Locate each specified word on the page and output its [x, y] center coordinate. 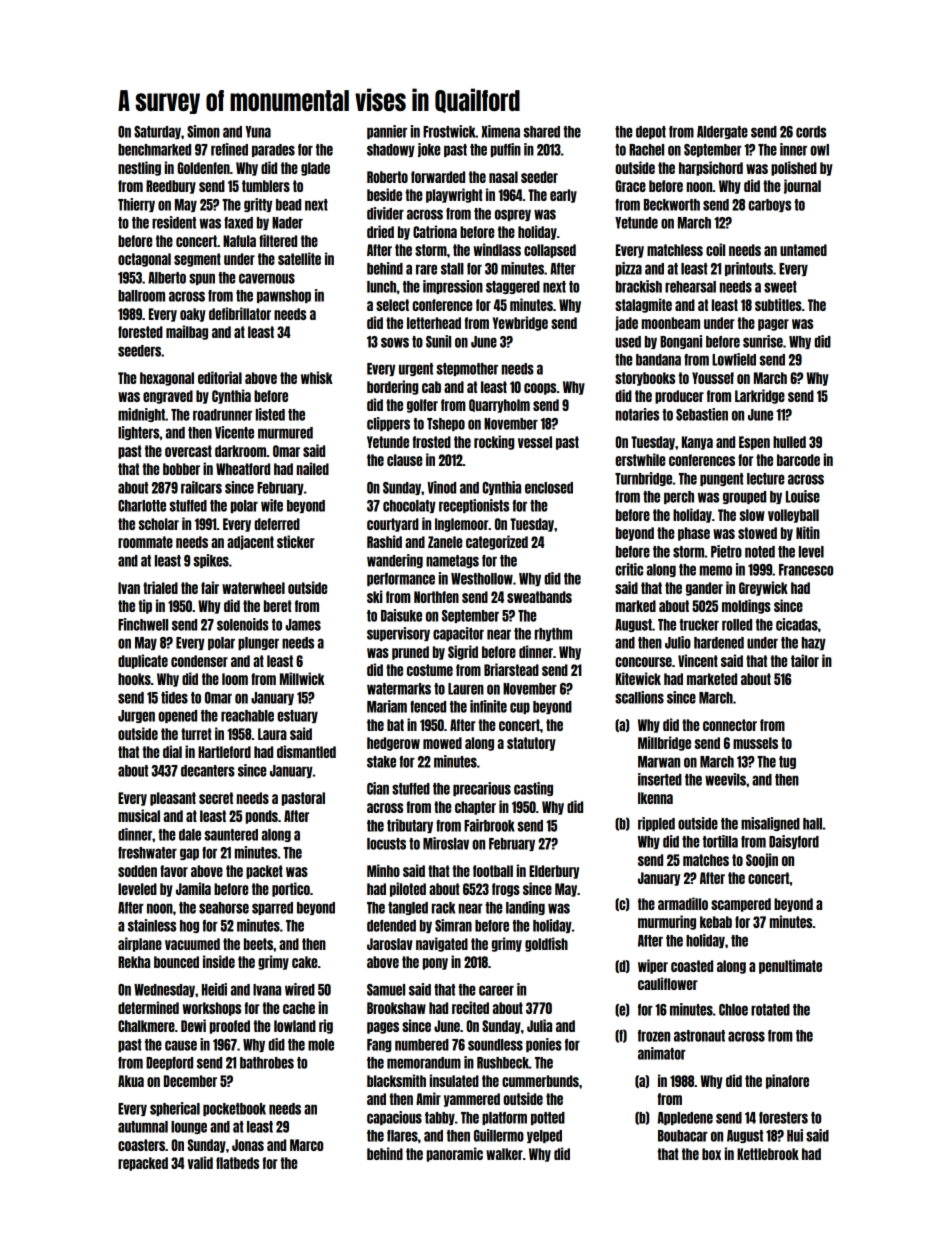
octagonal [144, 260]
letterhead [434, 323]
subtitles [778, 304]
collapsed [550, 251]
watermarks [399, 689]
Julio [678, 642]
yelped [544, 1136]
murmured [285, 433]
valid [200, 1162]
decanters [208, 771]
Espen [754, 443]
